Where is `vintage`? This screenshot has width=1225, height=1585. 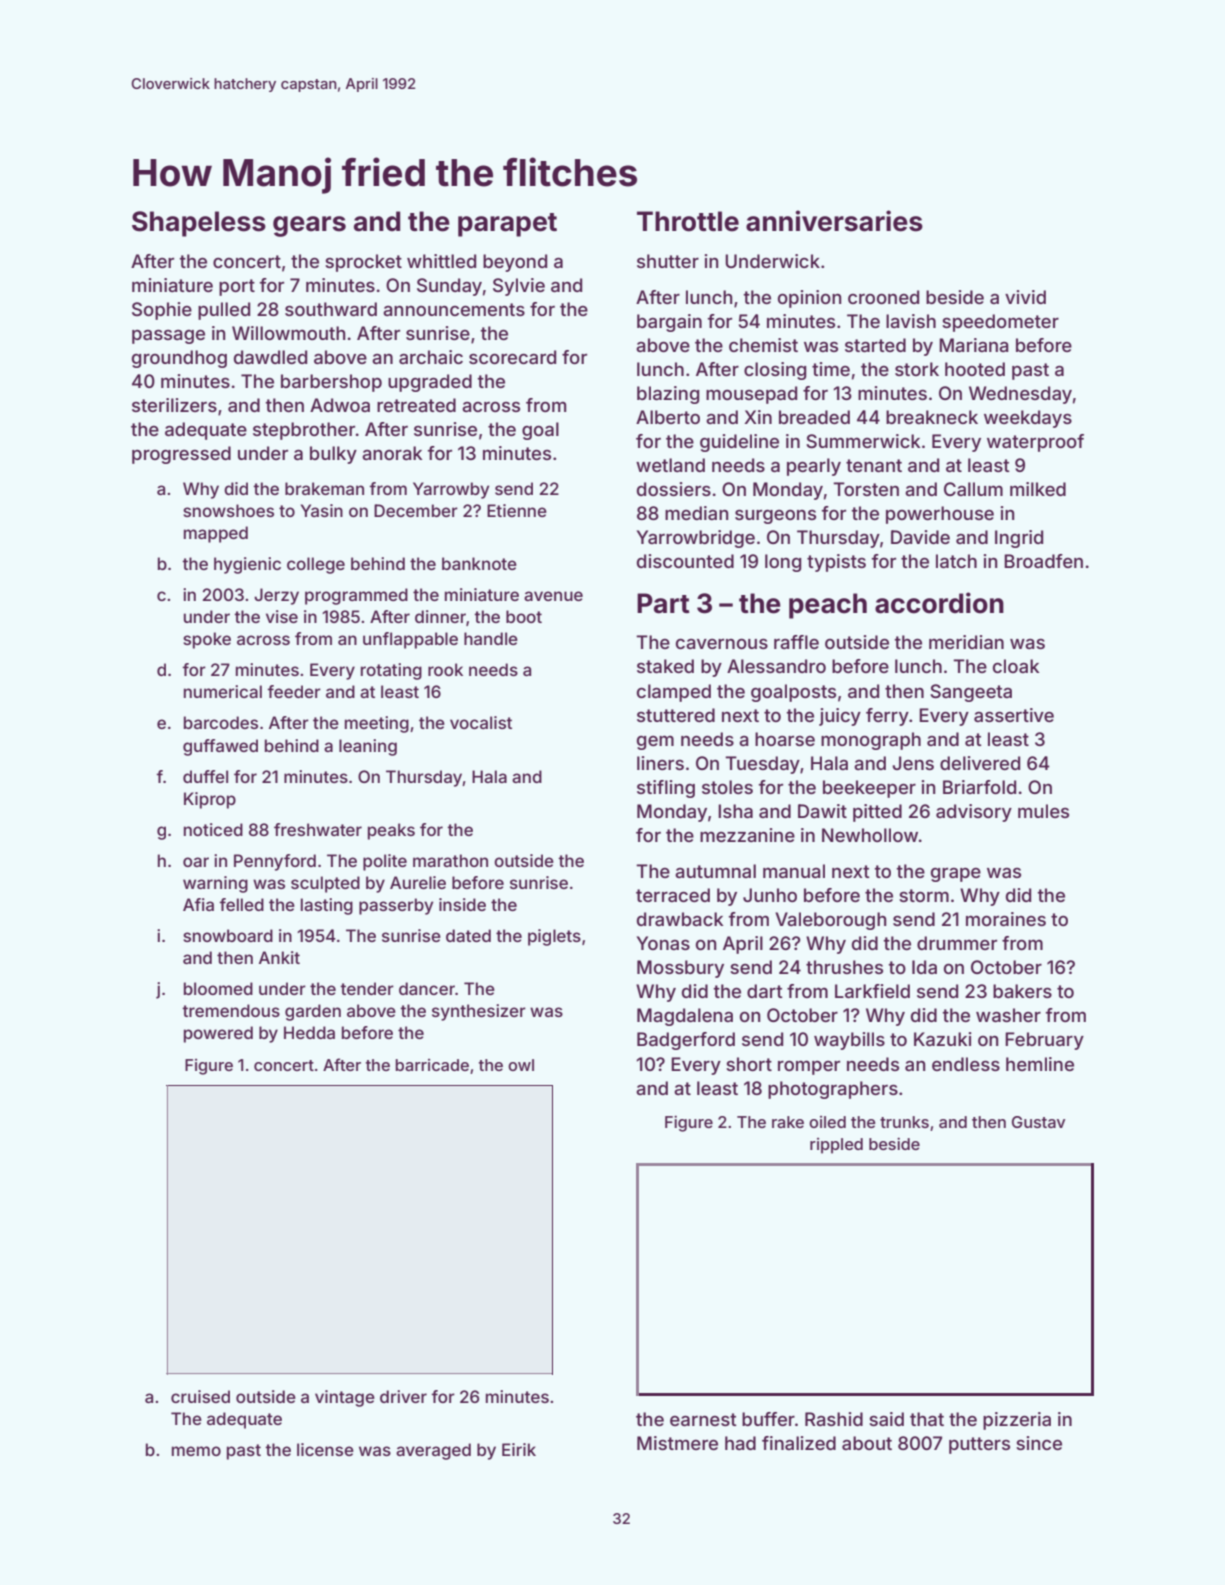
vintage is located at coordinates (345, 1398).
